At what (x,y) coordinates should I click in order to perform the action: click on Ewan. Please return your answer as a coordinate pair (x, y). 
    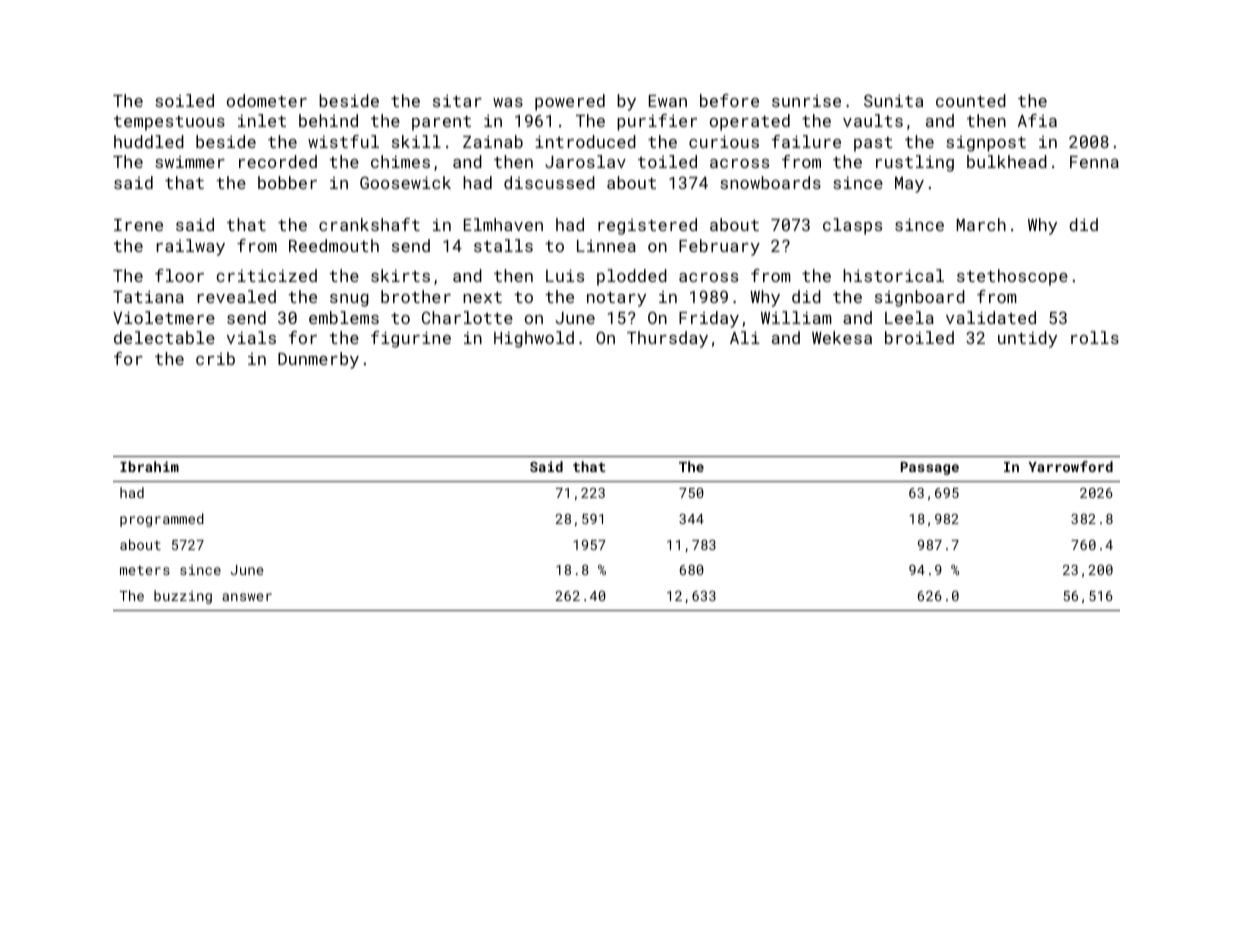
    Looking at the image, I should click on (668, 101).
